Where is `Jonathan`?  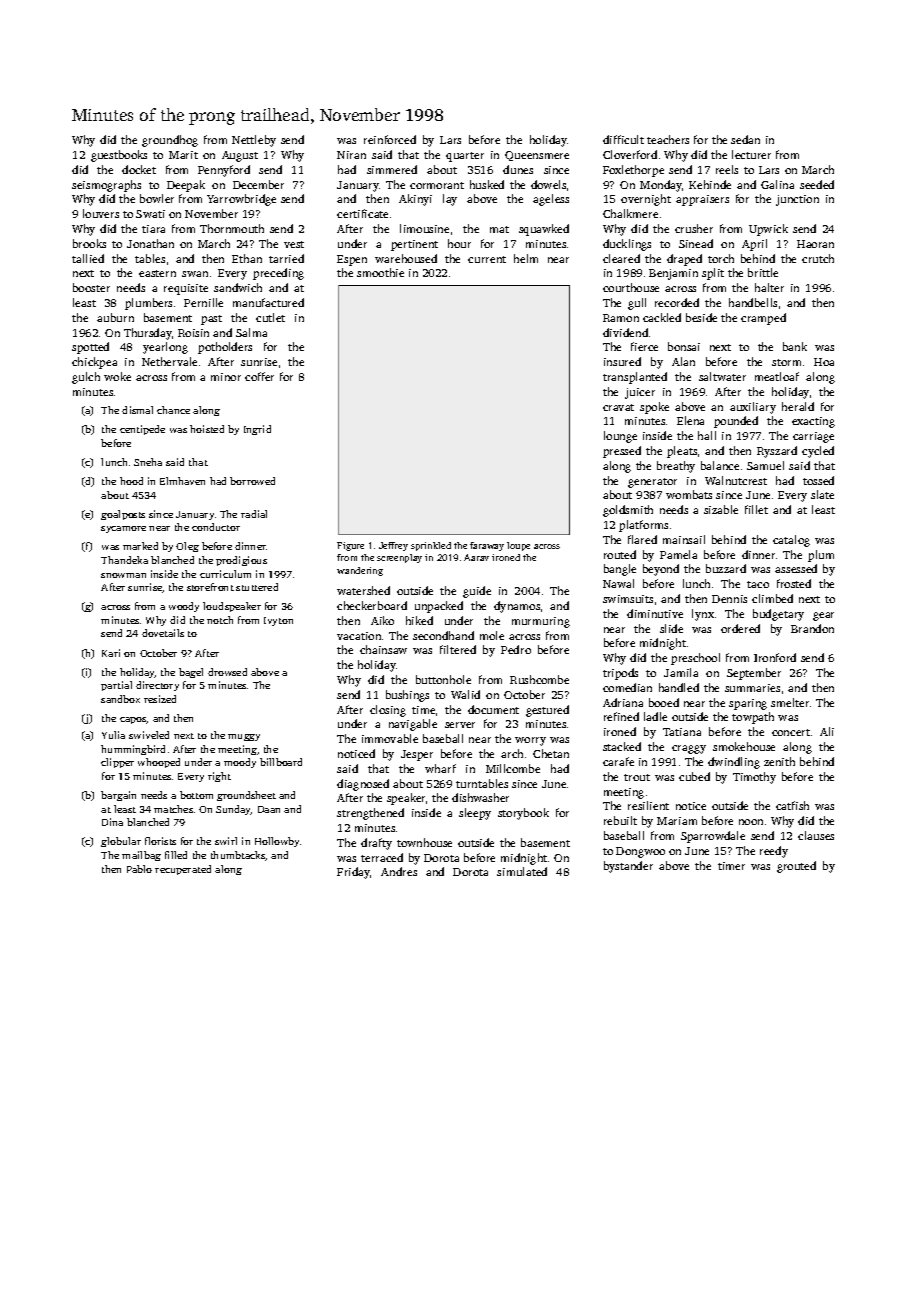 Jonathan is located at coordinates (150, 243).
